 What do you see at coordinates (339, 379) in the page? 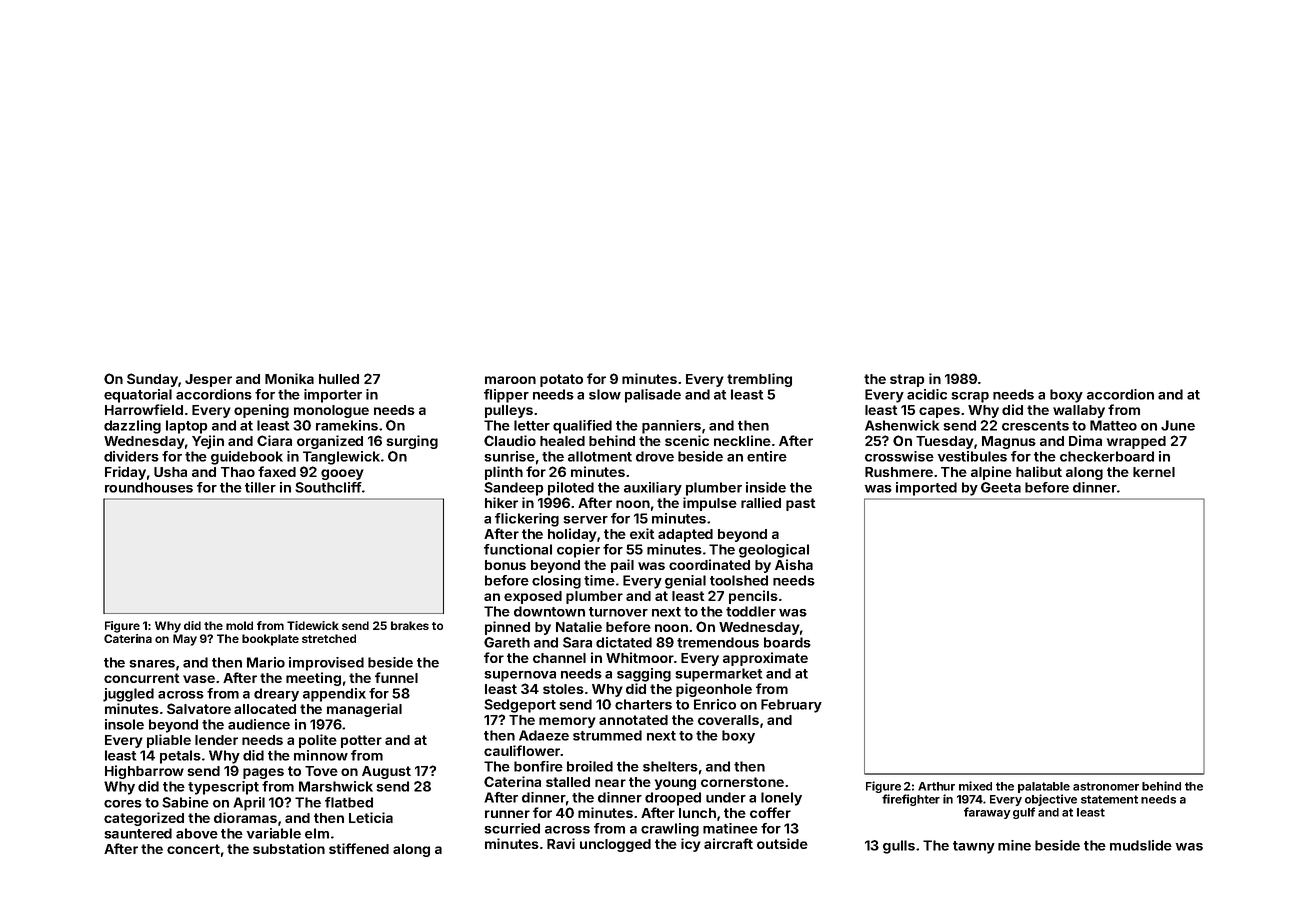
I see `hulled` at bounding box center [339, 379].
